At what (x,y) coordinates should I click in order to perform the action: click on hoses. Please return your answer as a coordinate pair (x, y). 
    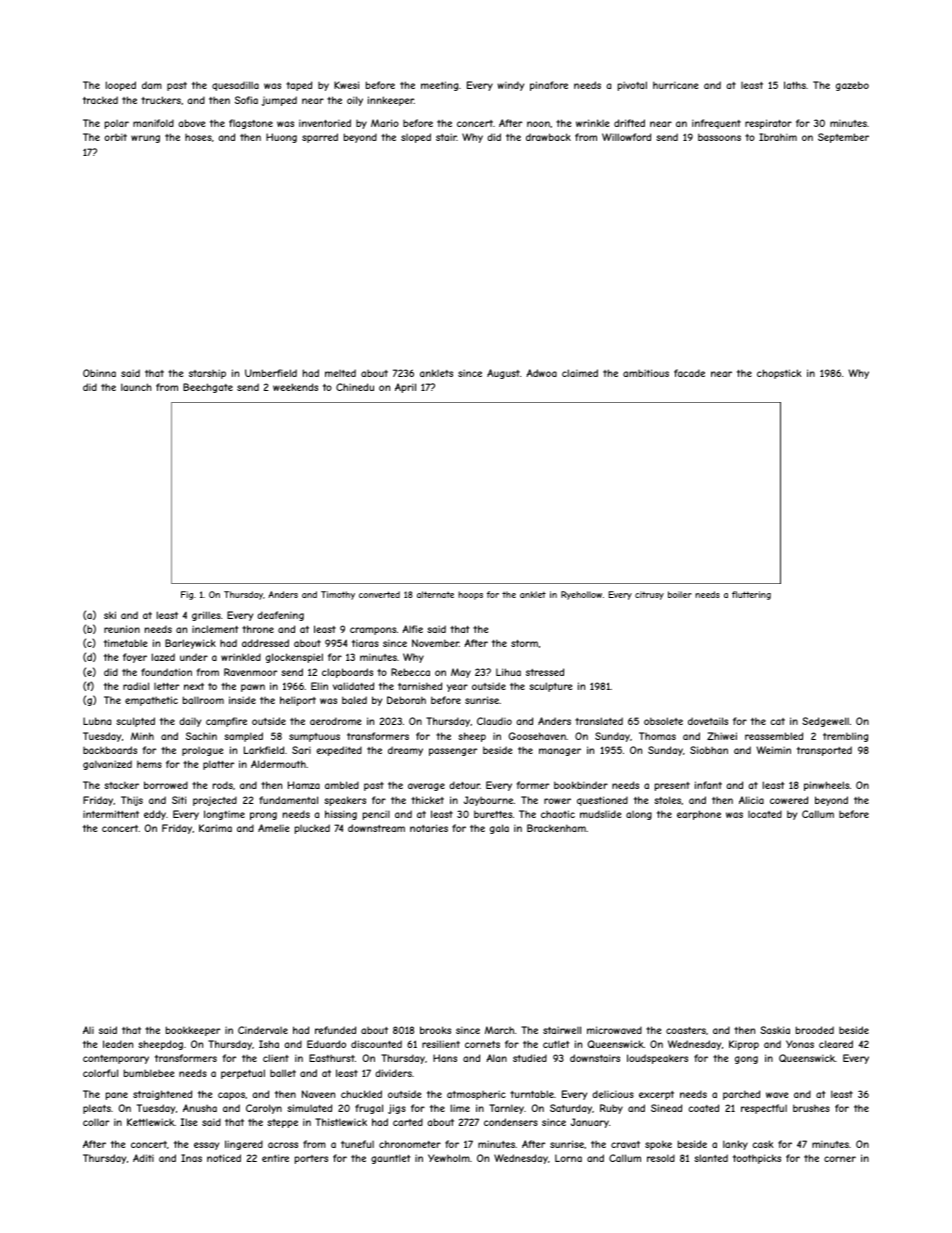
    Looking at the image, I should click on (198, 137).
